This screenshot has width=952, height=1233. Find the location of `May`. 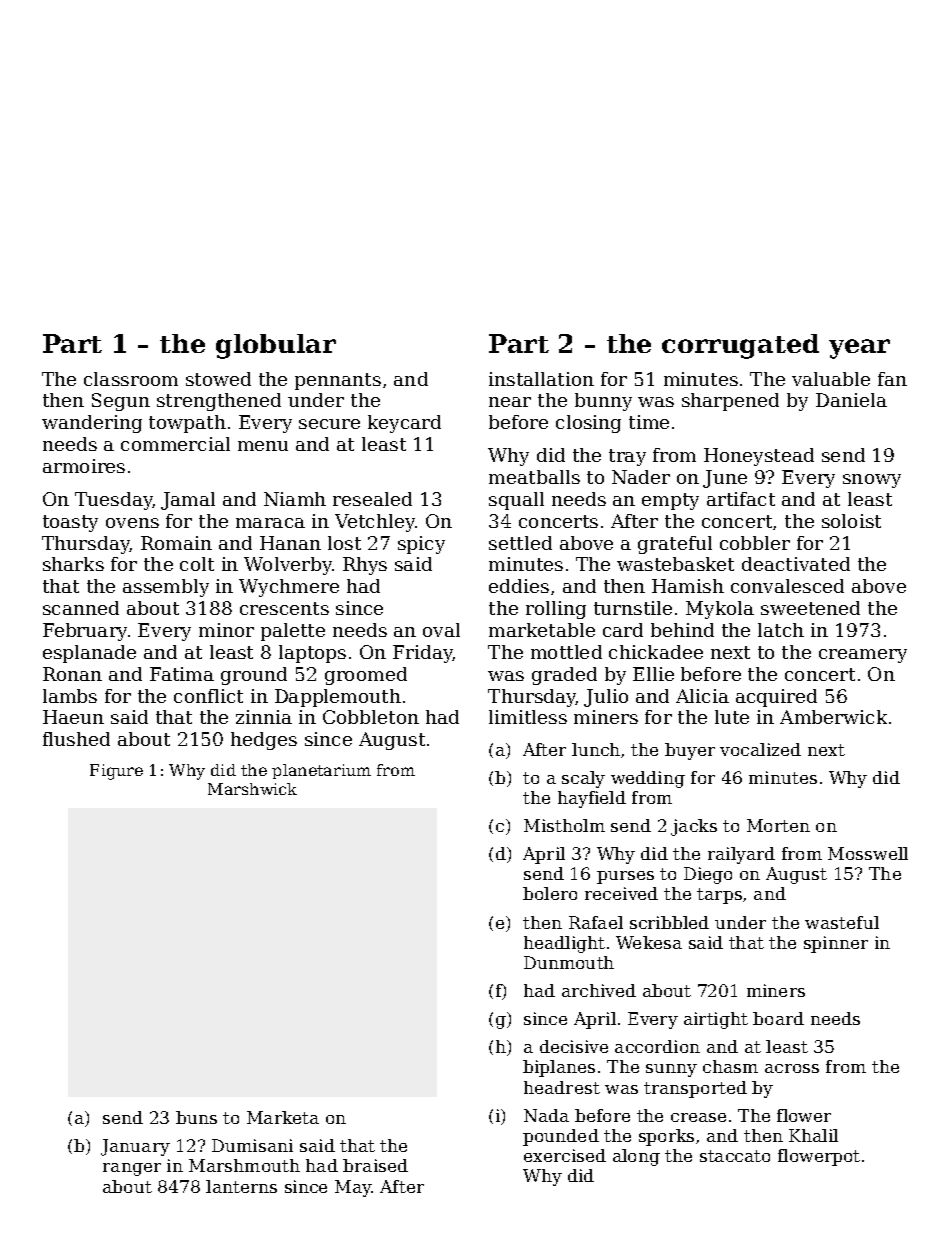

May is located at coordinates (353, 1188).
